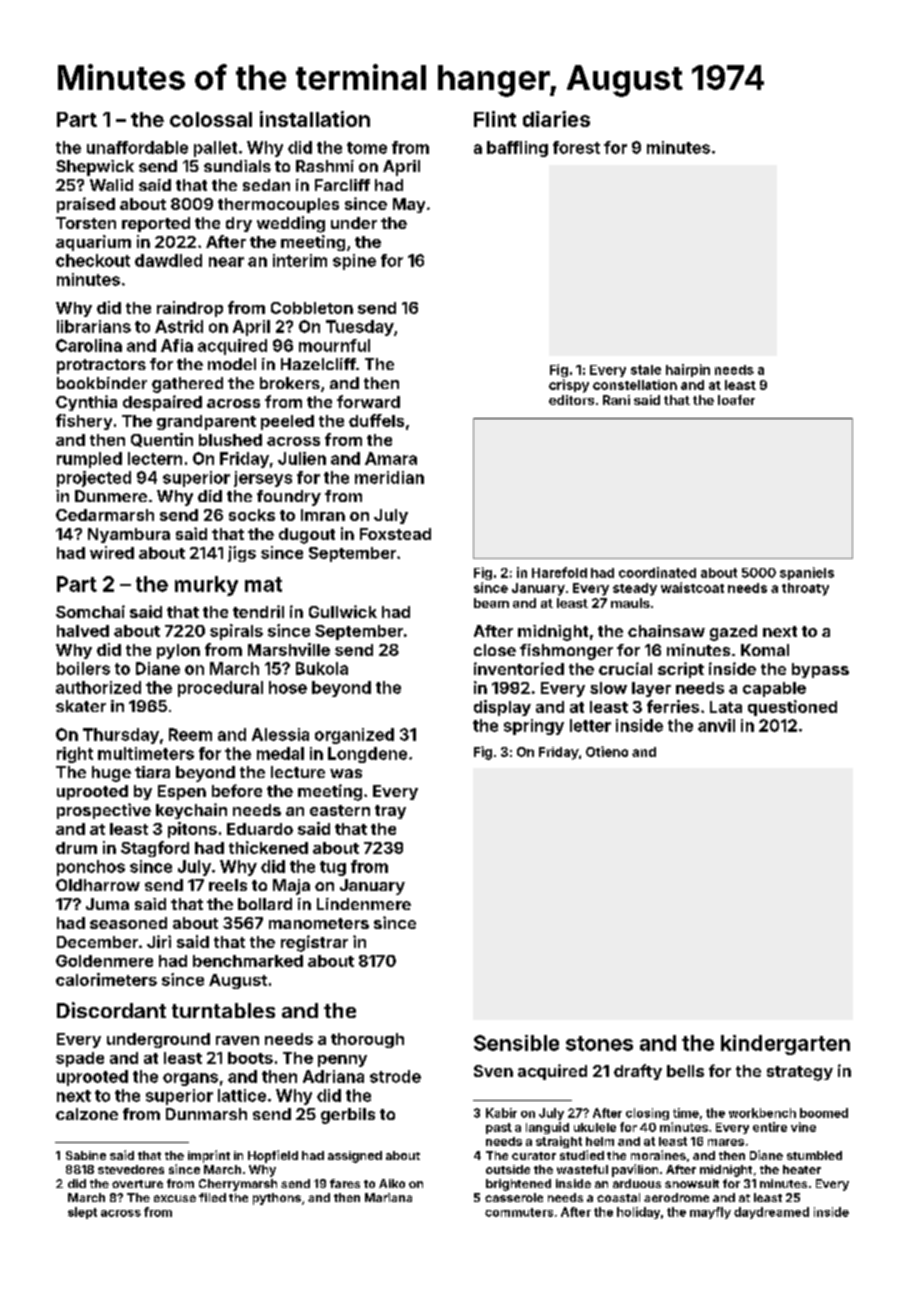  Describe the element at coordinates (495, 119) in the screenshot. I see `Flint` at that location.
